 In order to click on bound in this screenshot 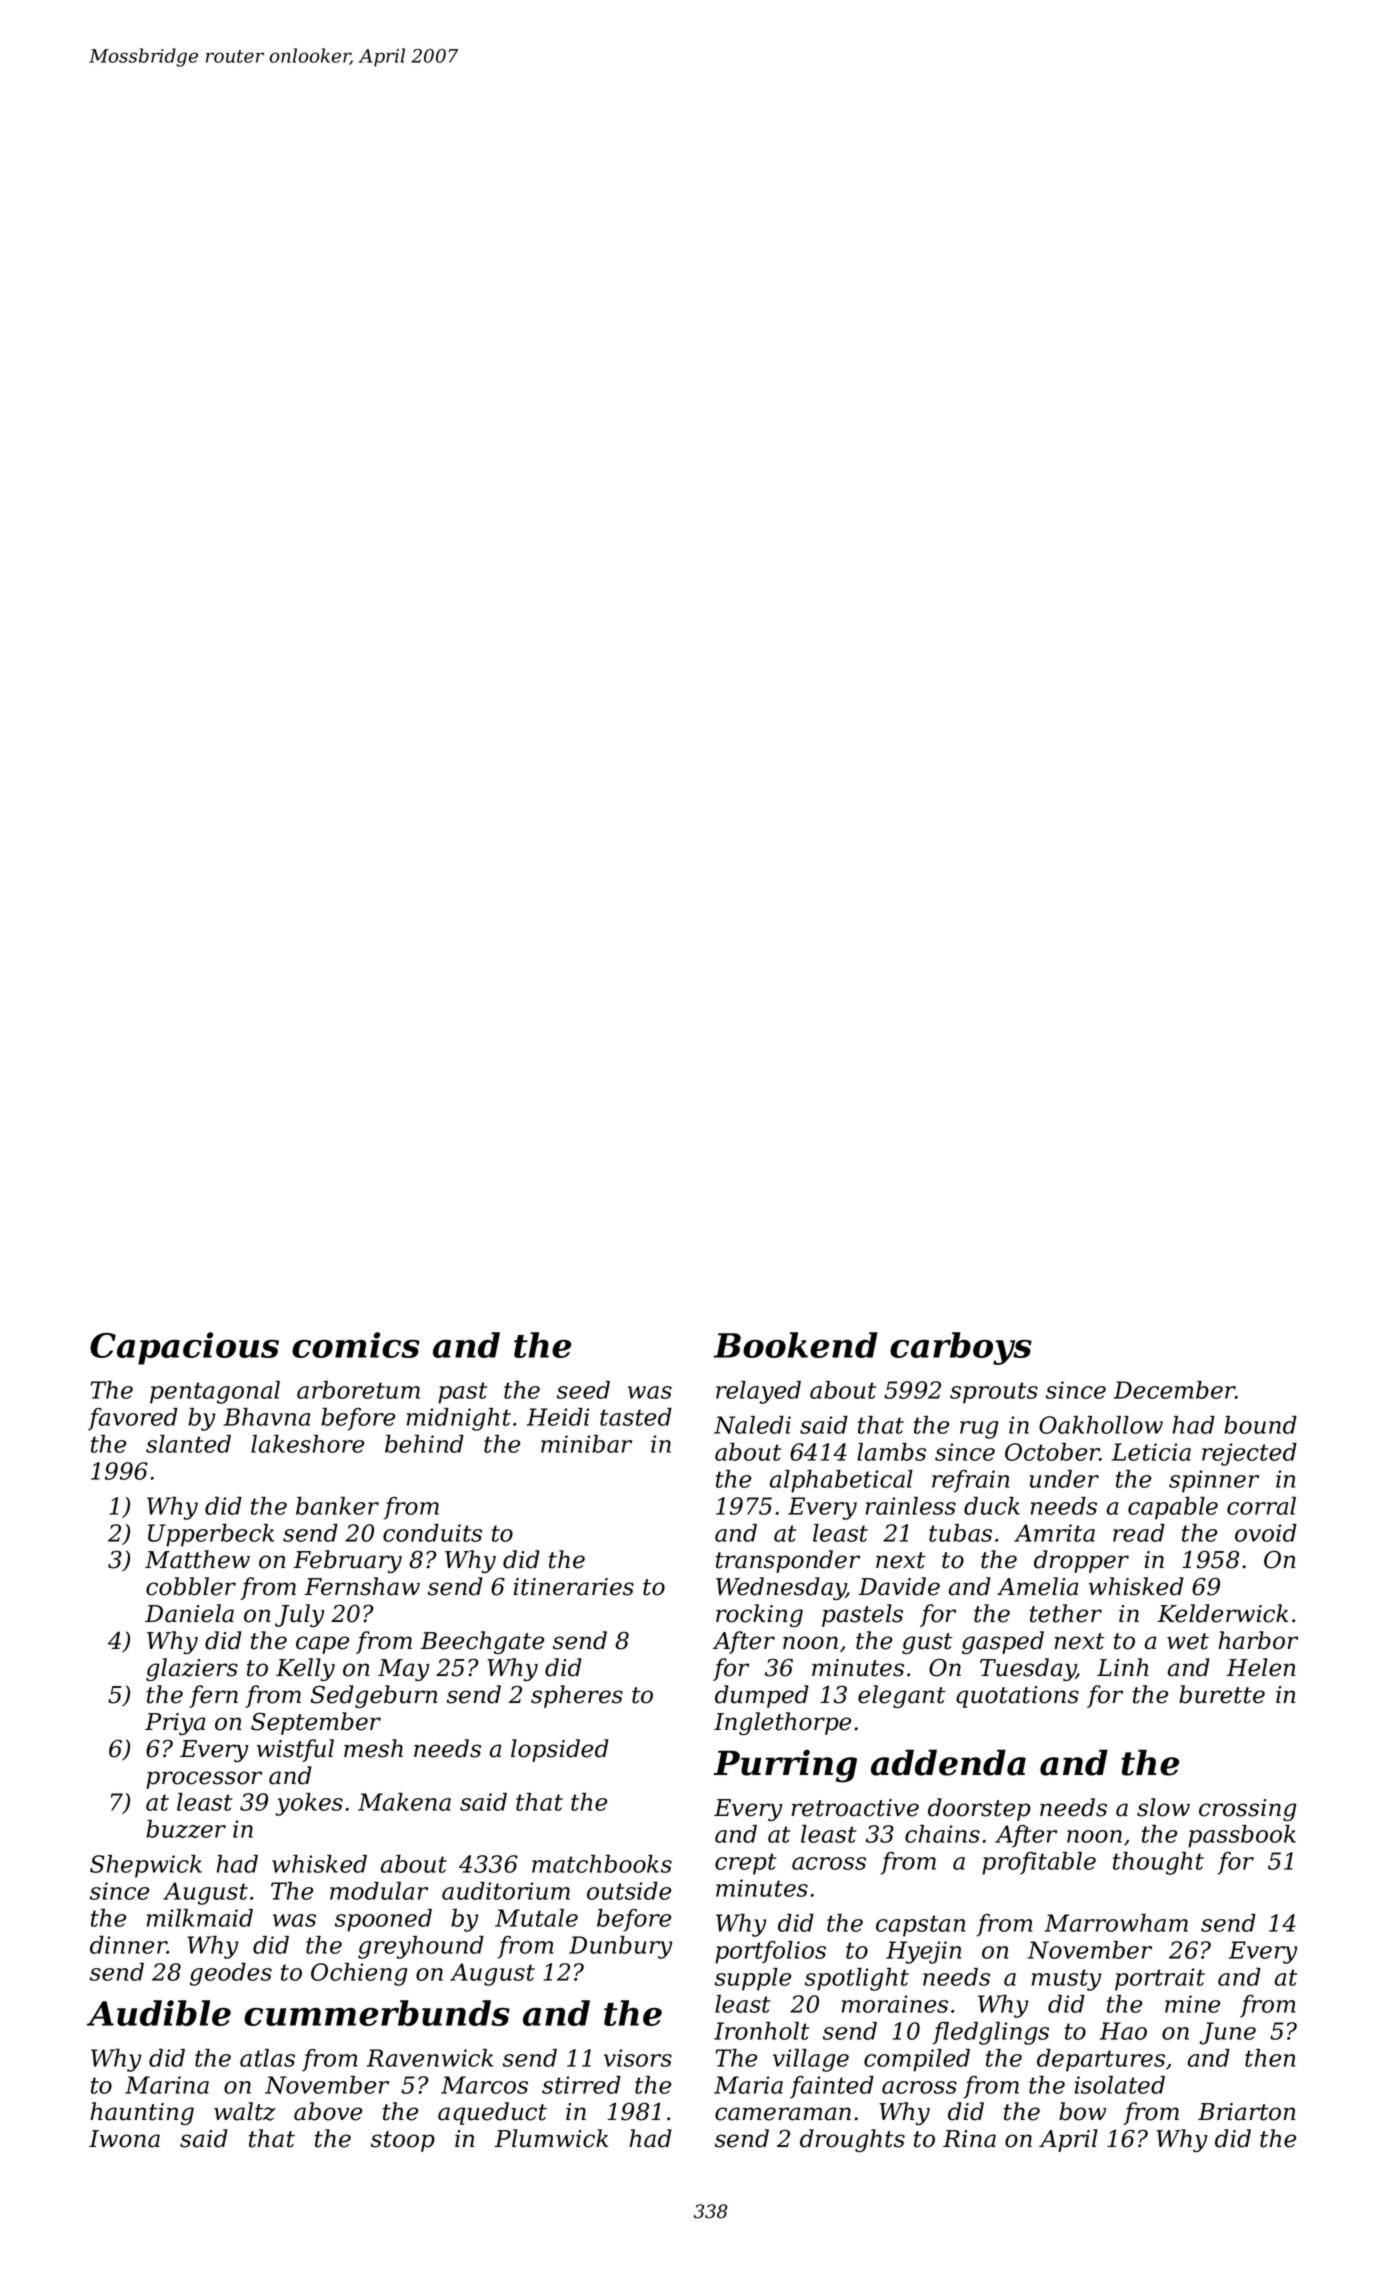, I will do `click(1260, 1425)`.
